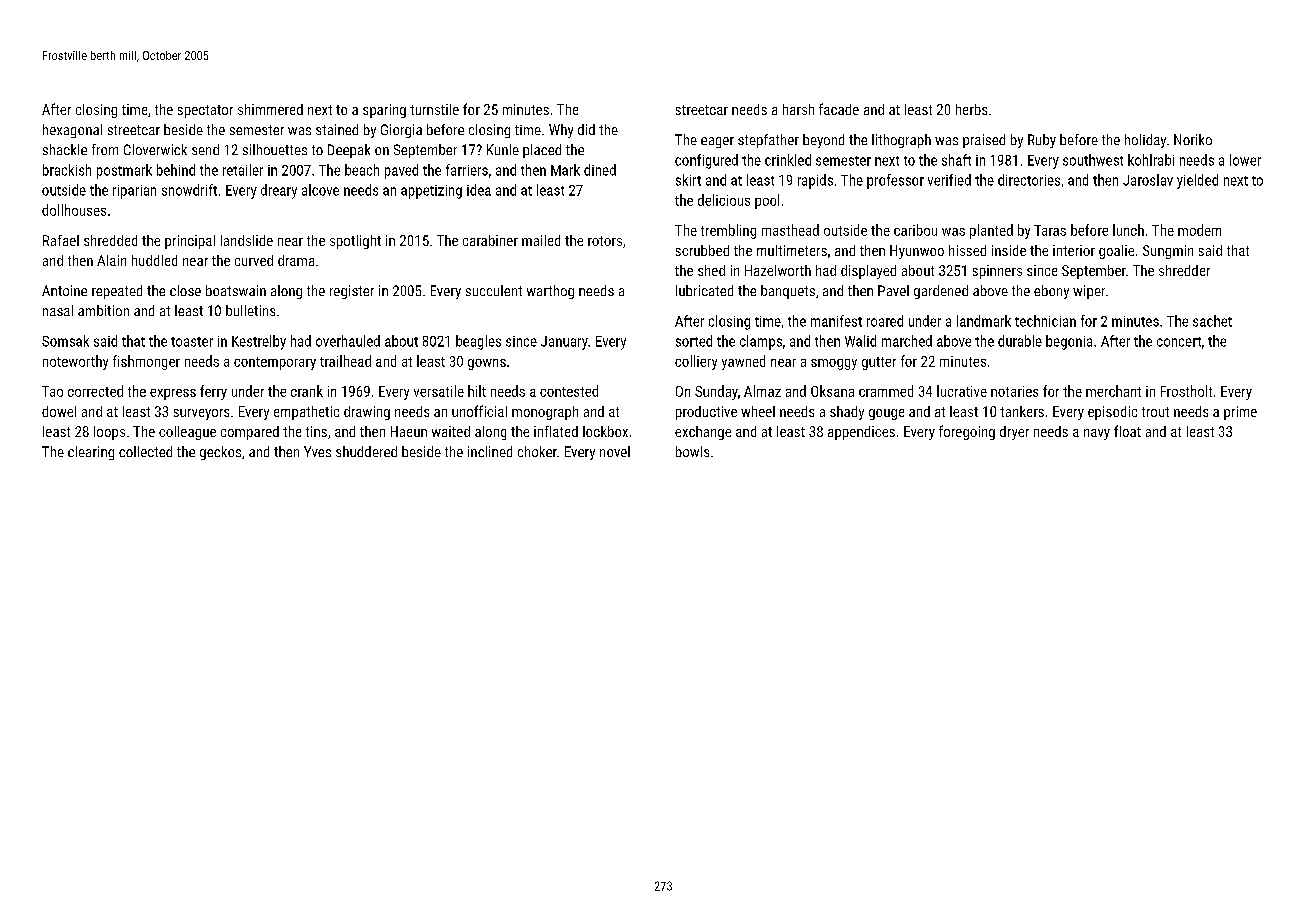 This image has height=924, width=1308. What do you see at coordinates (692, 451) in the image?
I see `bowls` at bounding box center [692, 451].
